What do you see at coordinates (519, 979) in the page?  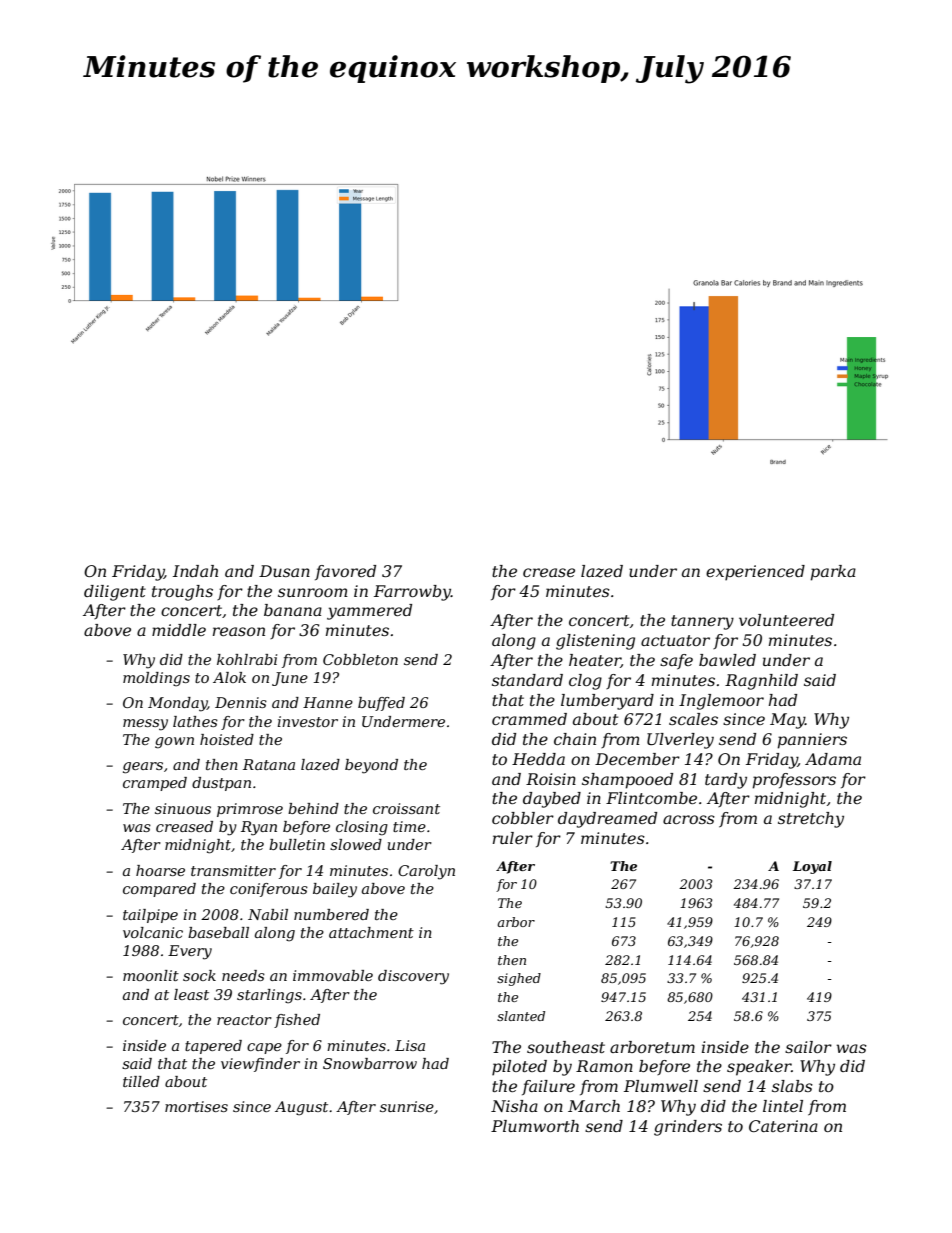 I see `sighed` at bounding box center [519, 979].
